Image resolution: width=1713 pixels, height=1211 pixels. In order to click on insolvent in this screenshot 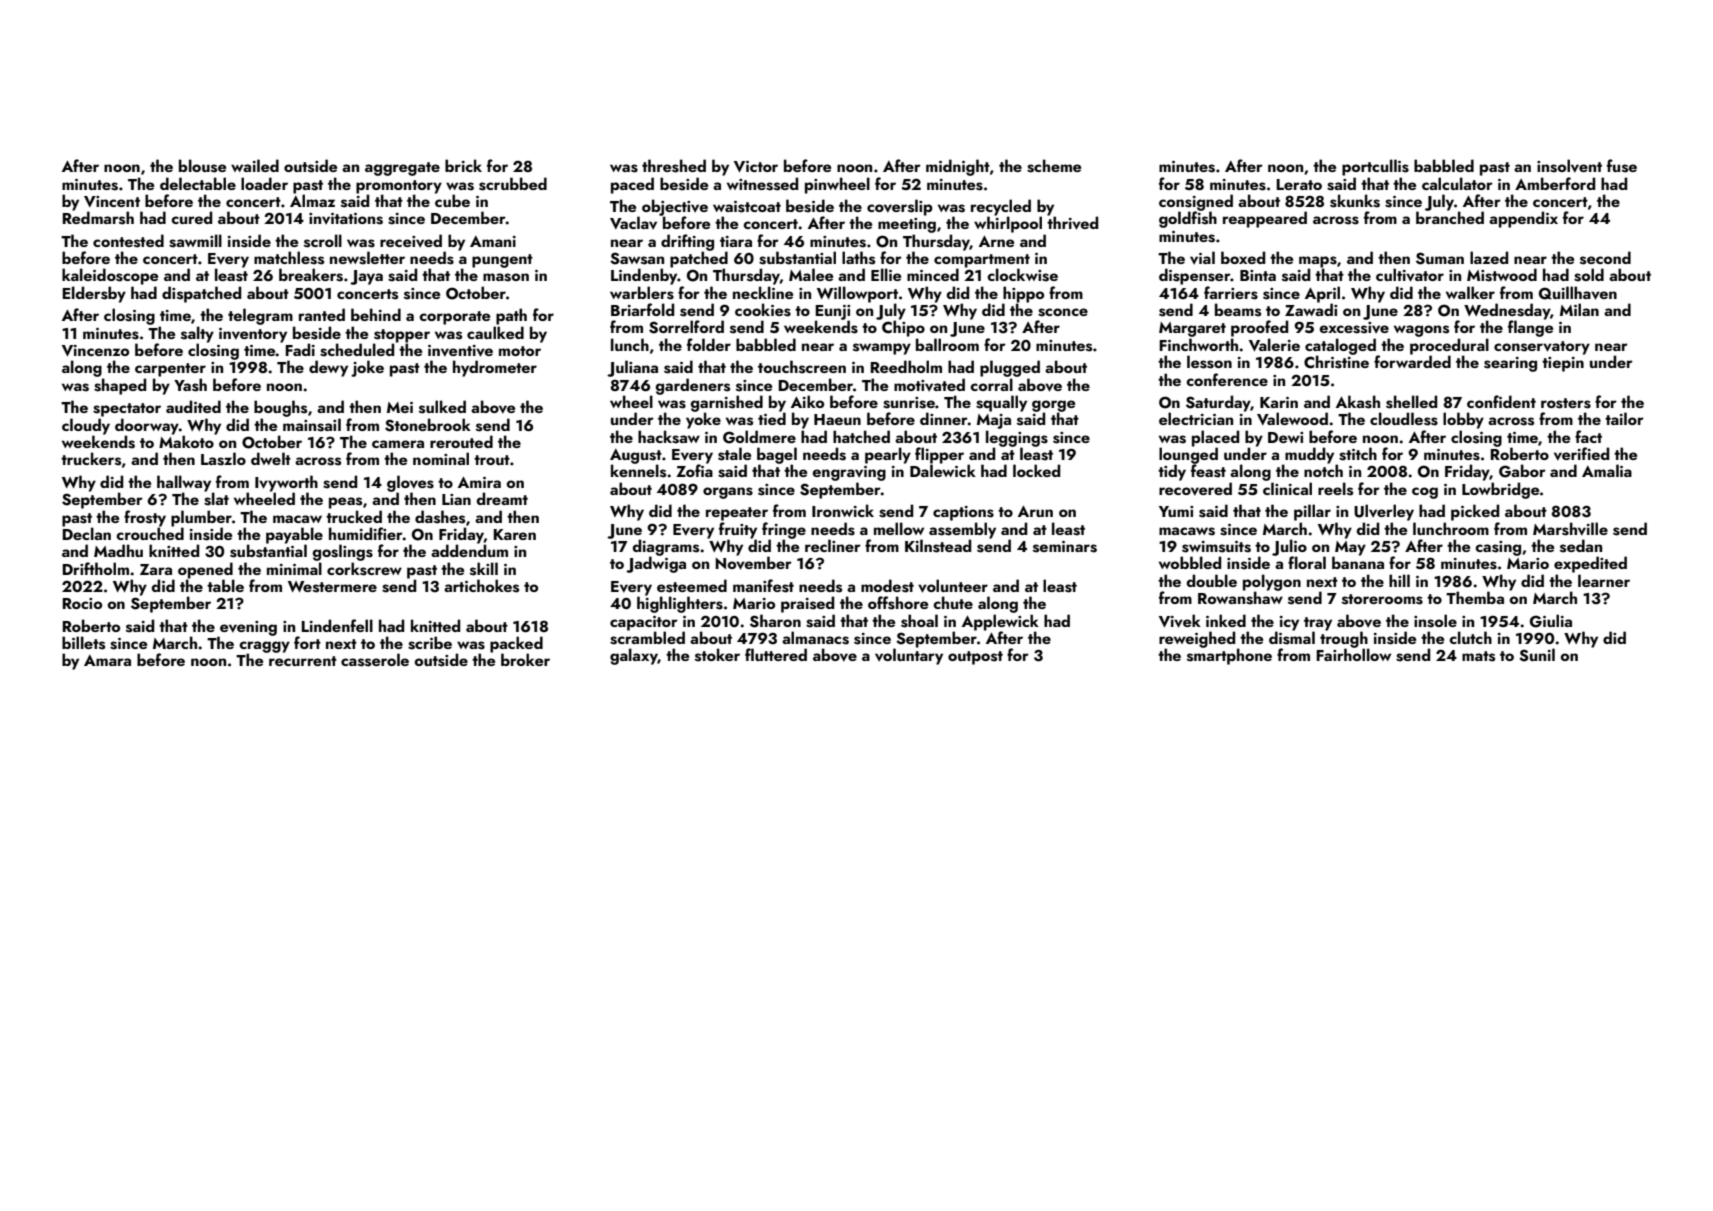, I will do `click(1569, 166)`.
